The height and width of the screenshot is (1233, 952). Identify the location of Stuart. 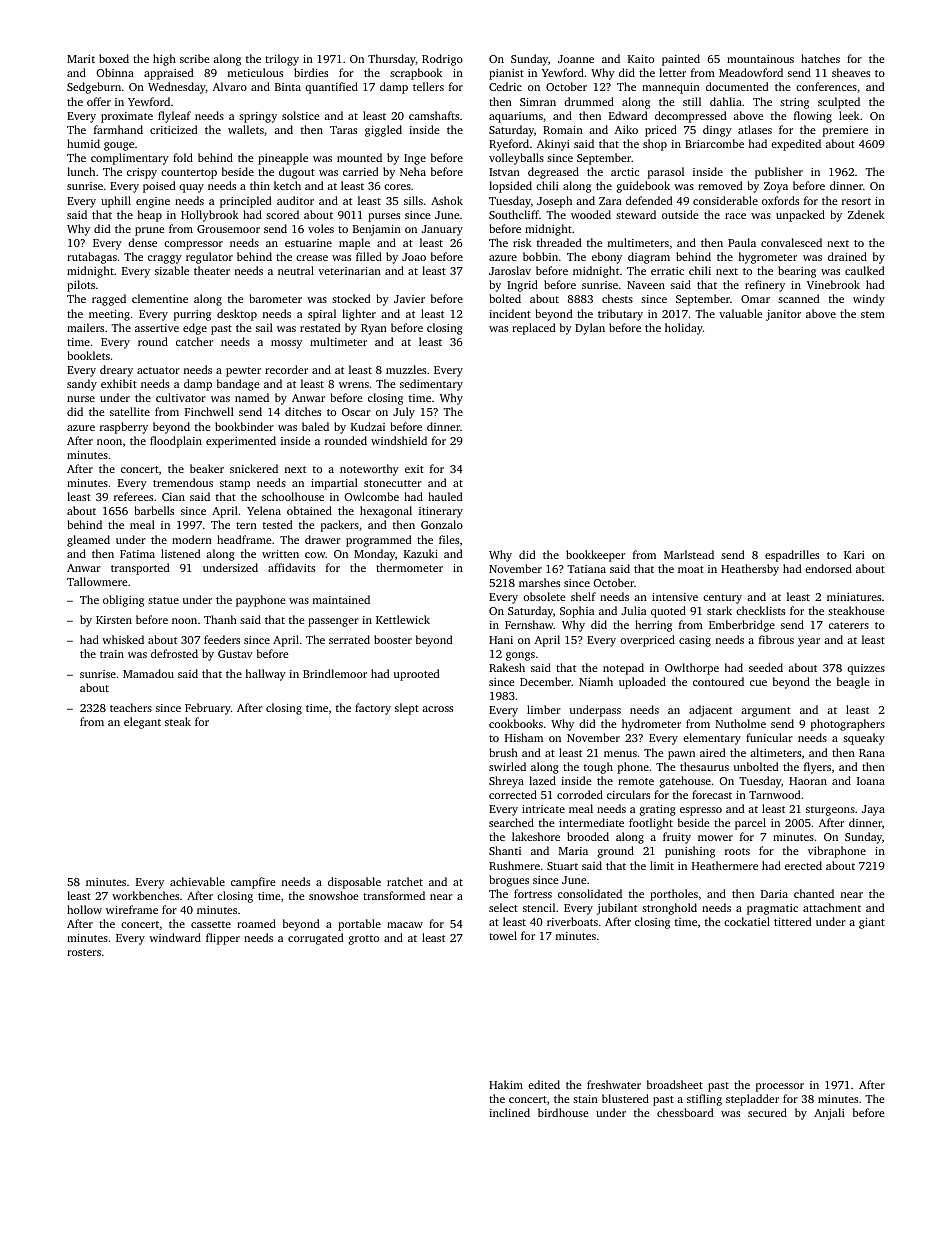
(562, 866).
